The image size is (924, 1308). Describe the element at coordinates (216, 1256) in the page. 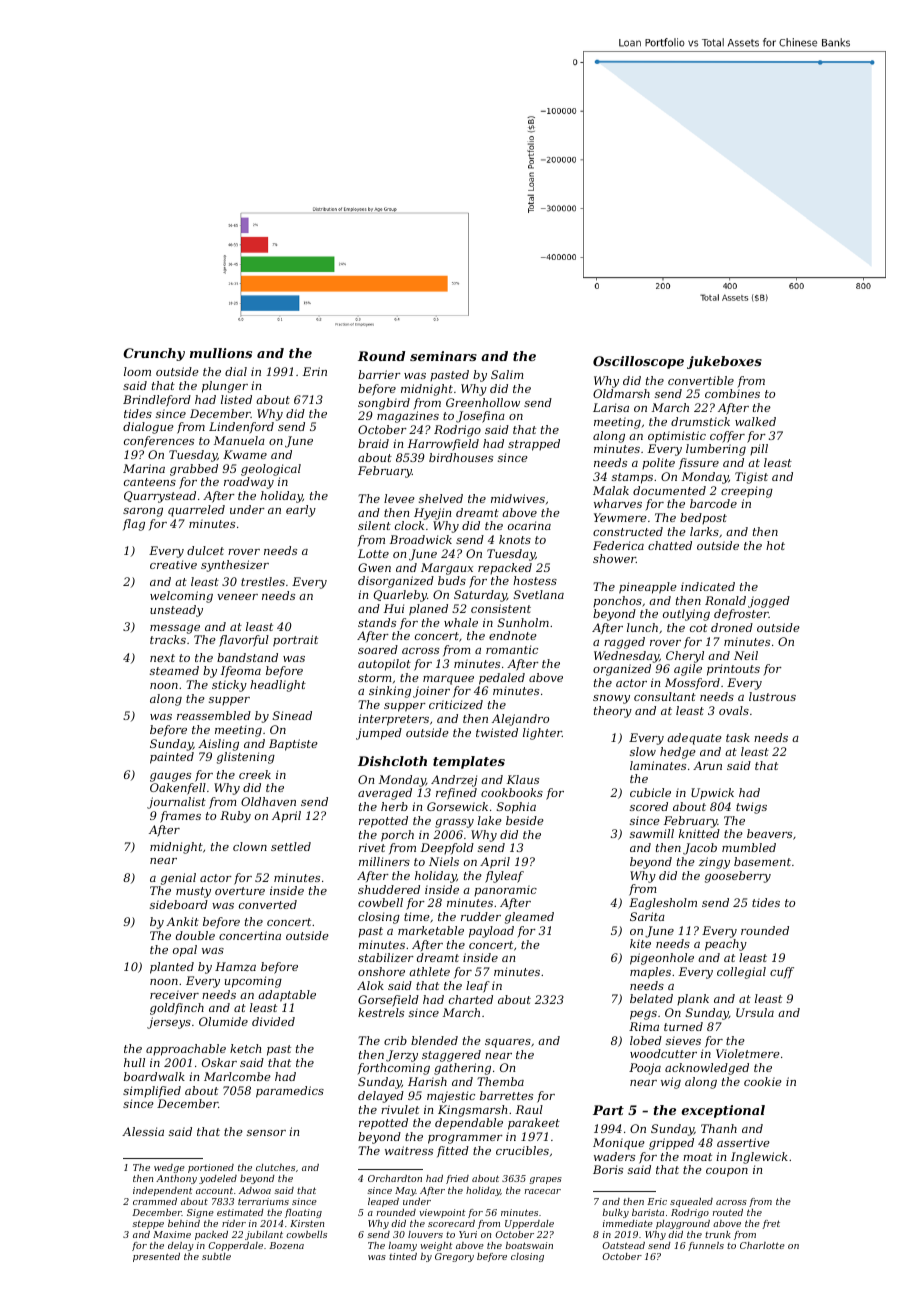

I see `subtle` at that location.
